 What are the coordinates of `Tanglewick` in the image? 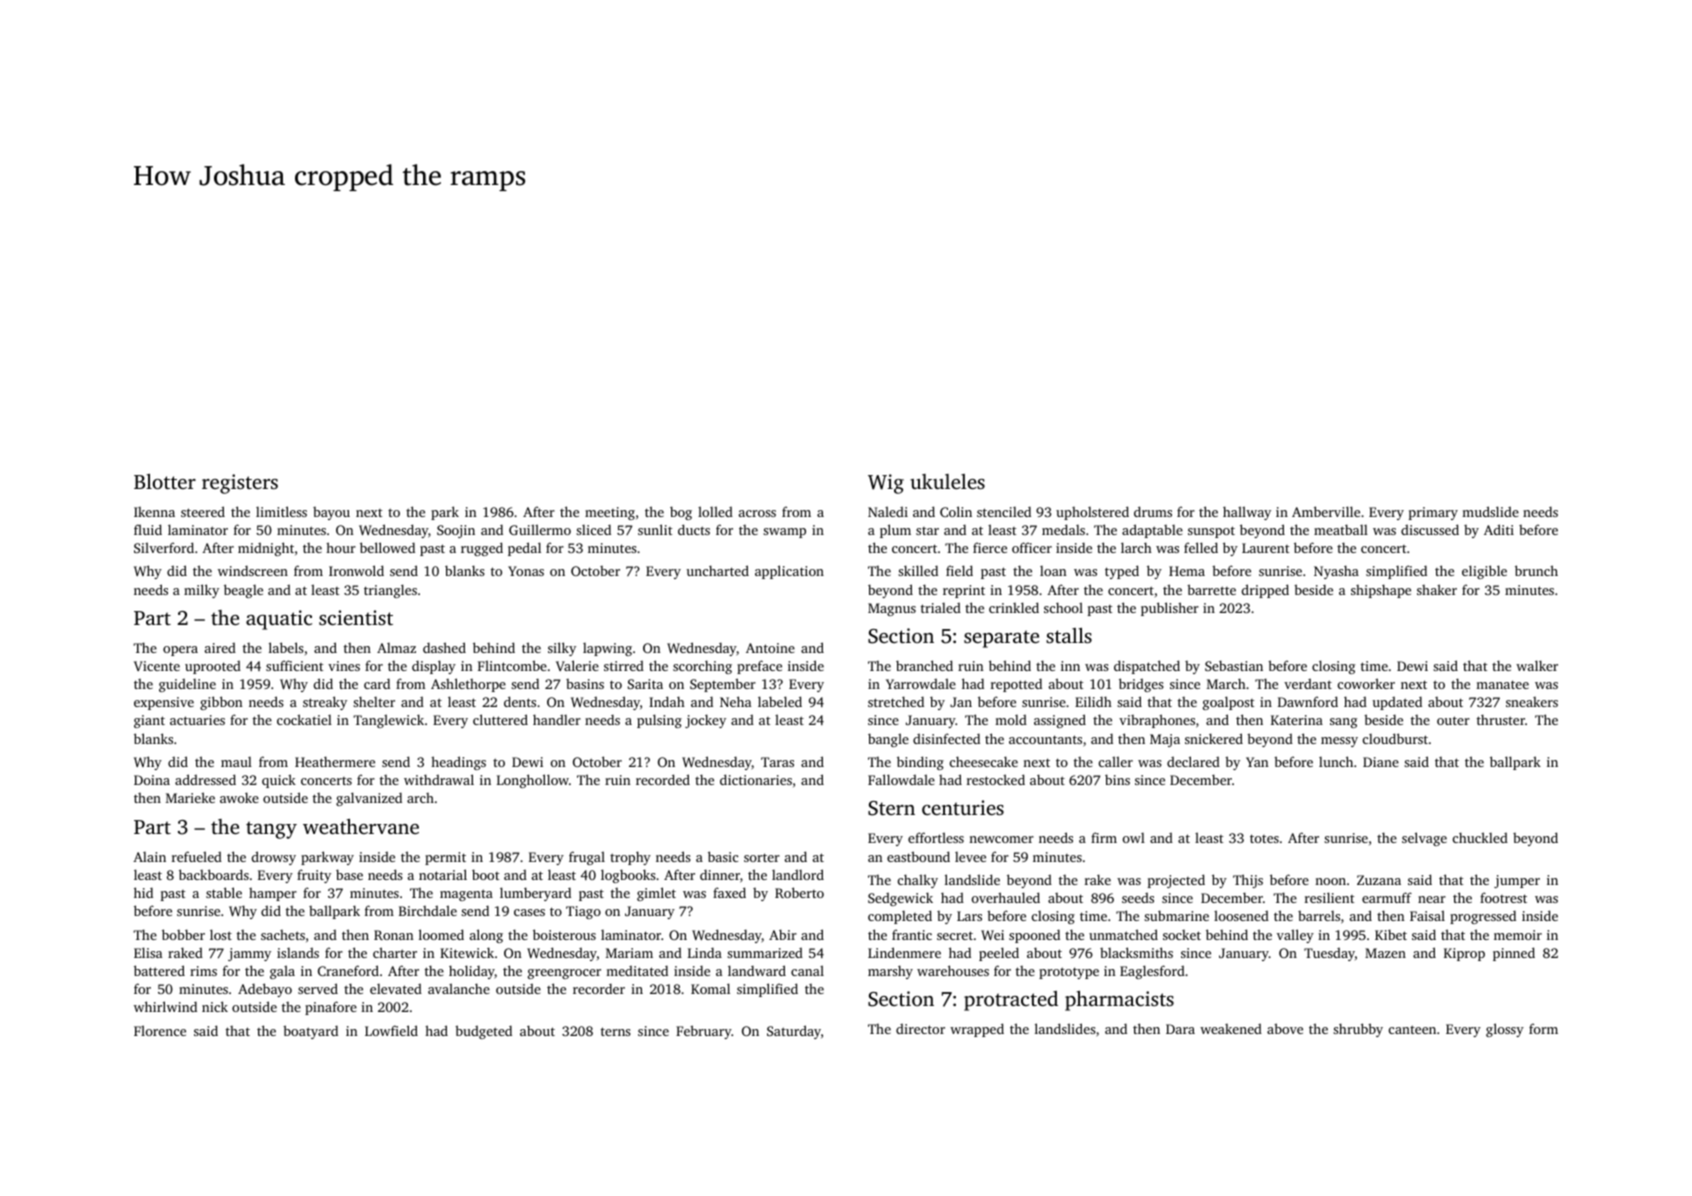 It's located at (388, 721).
